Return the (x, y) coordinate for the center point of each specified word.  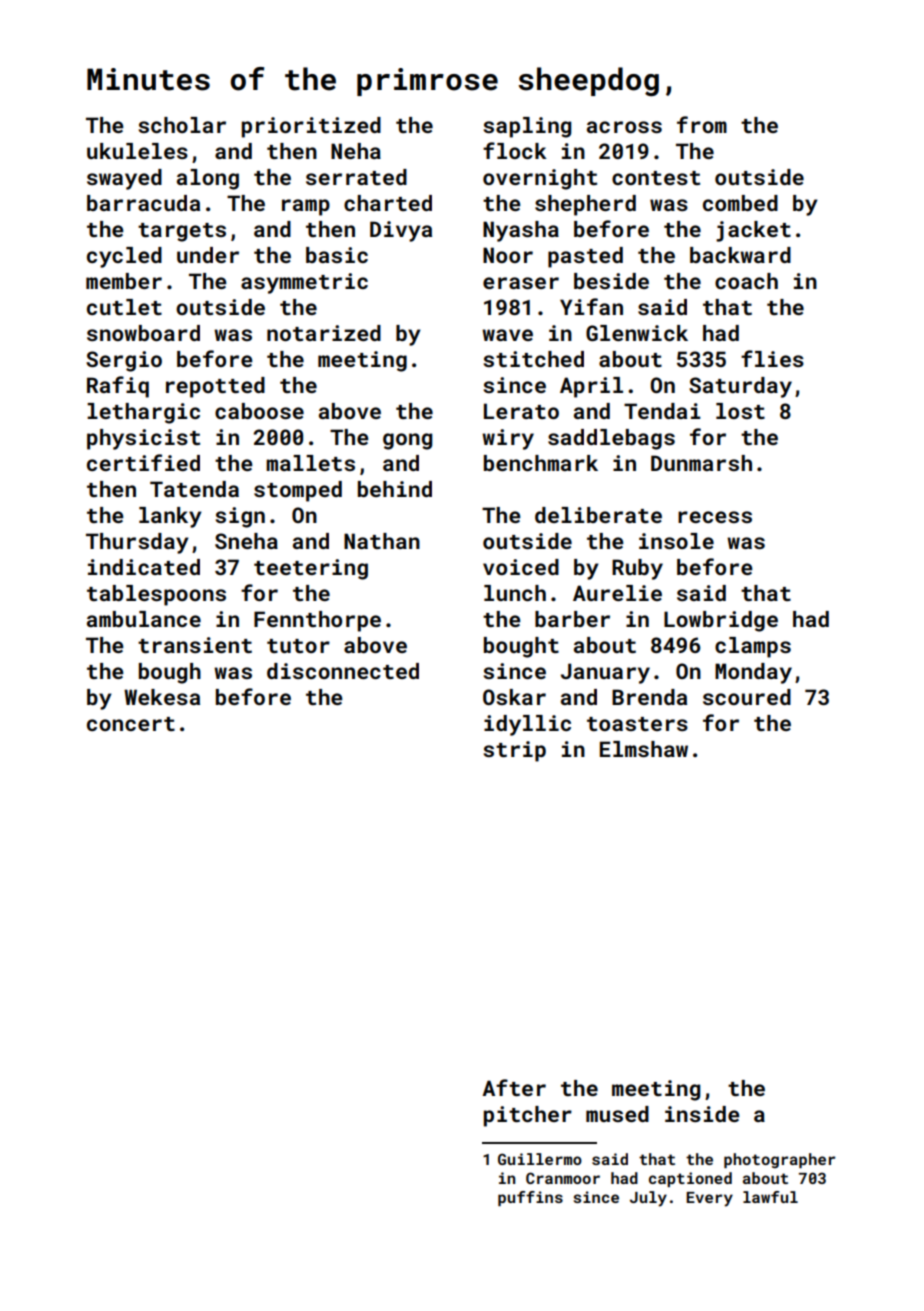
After (514, 1087)
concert (131, 724)
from (702, 124)
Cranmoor (563, 1178)
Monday (753, 673)
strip (515, 751)
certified (143, 462)
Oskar (514, 697)
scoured (747, 697)
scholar (182, 125)
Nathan (382, 541)
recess (715, 517)
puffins (530, 1198)
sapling (527, 127)
